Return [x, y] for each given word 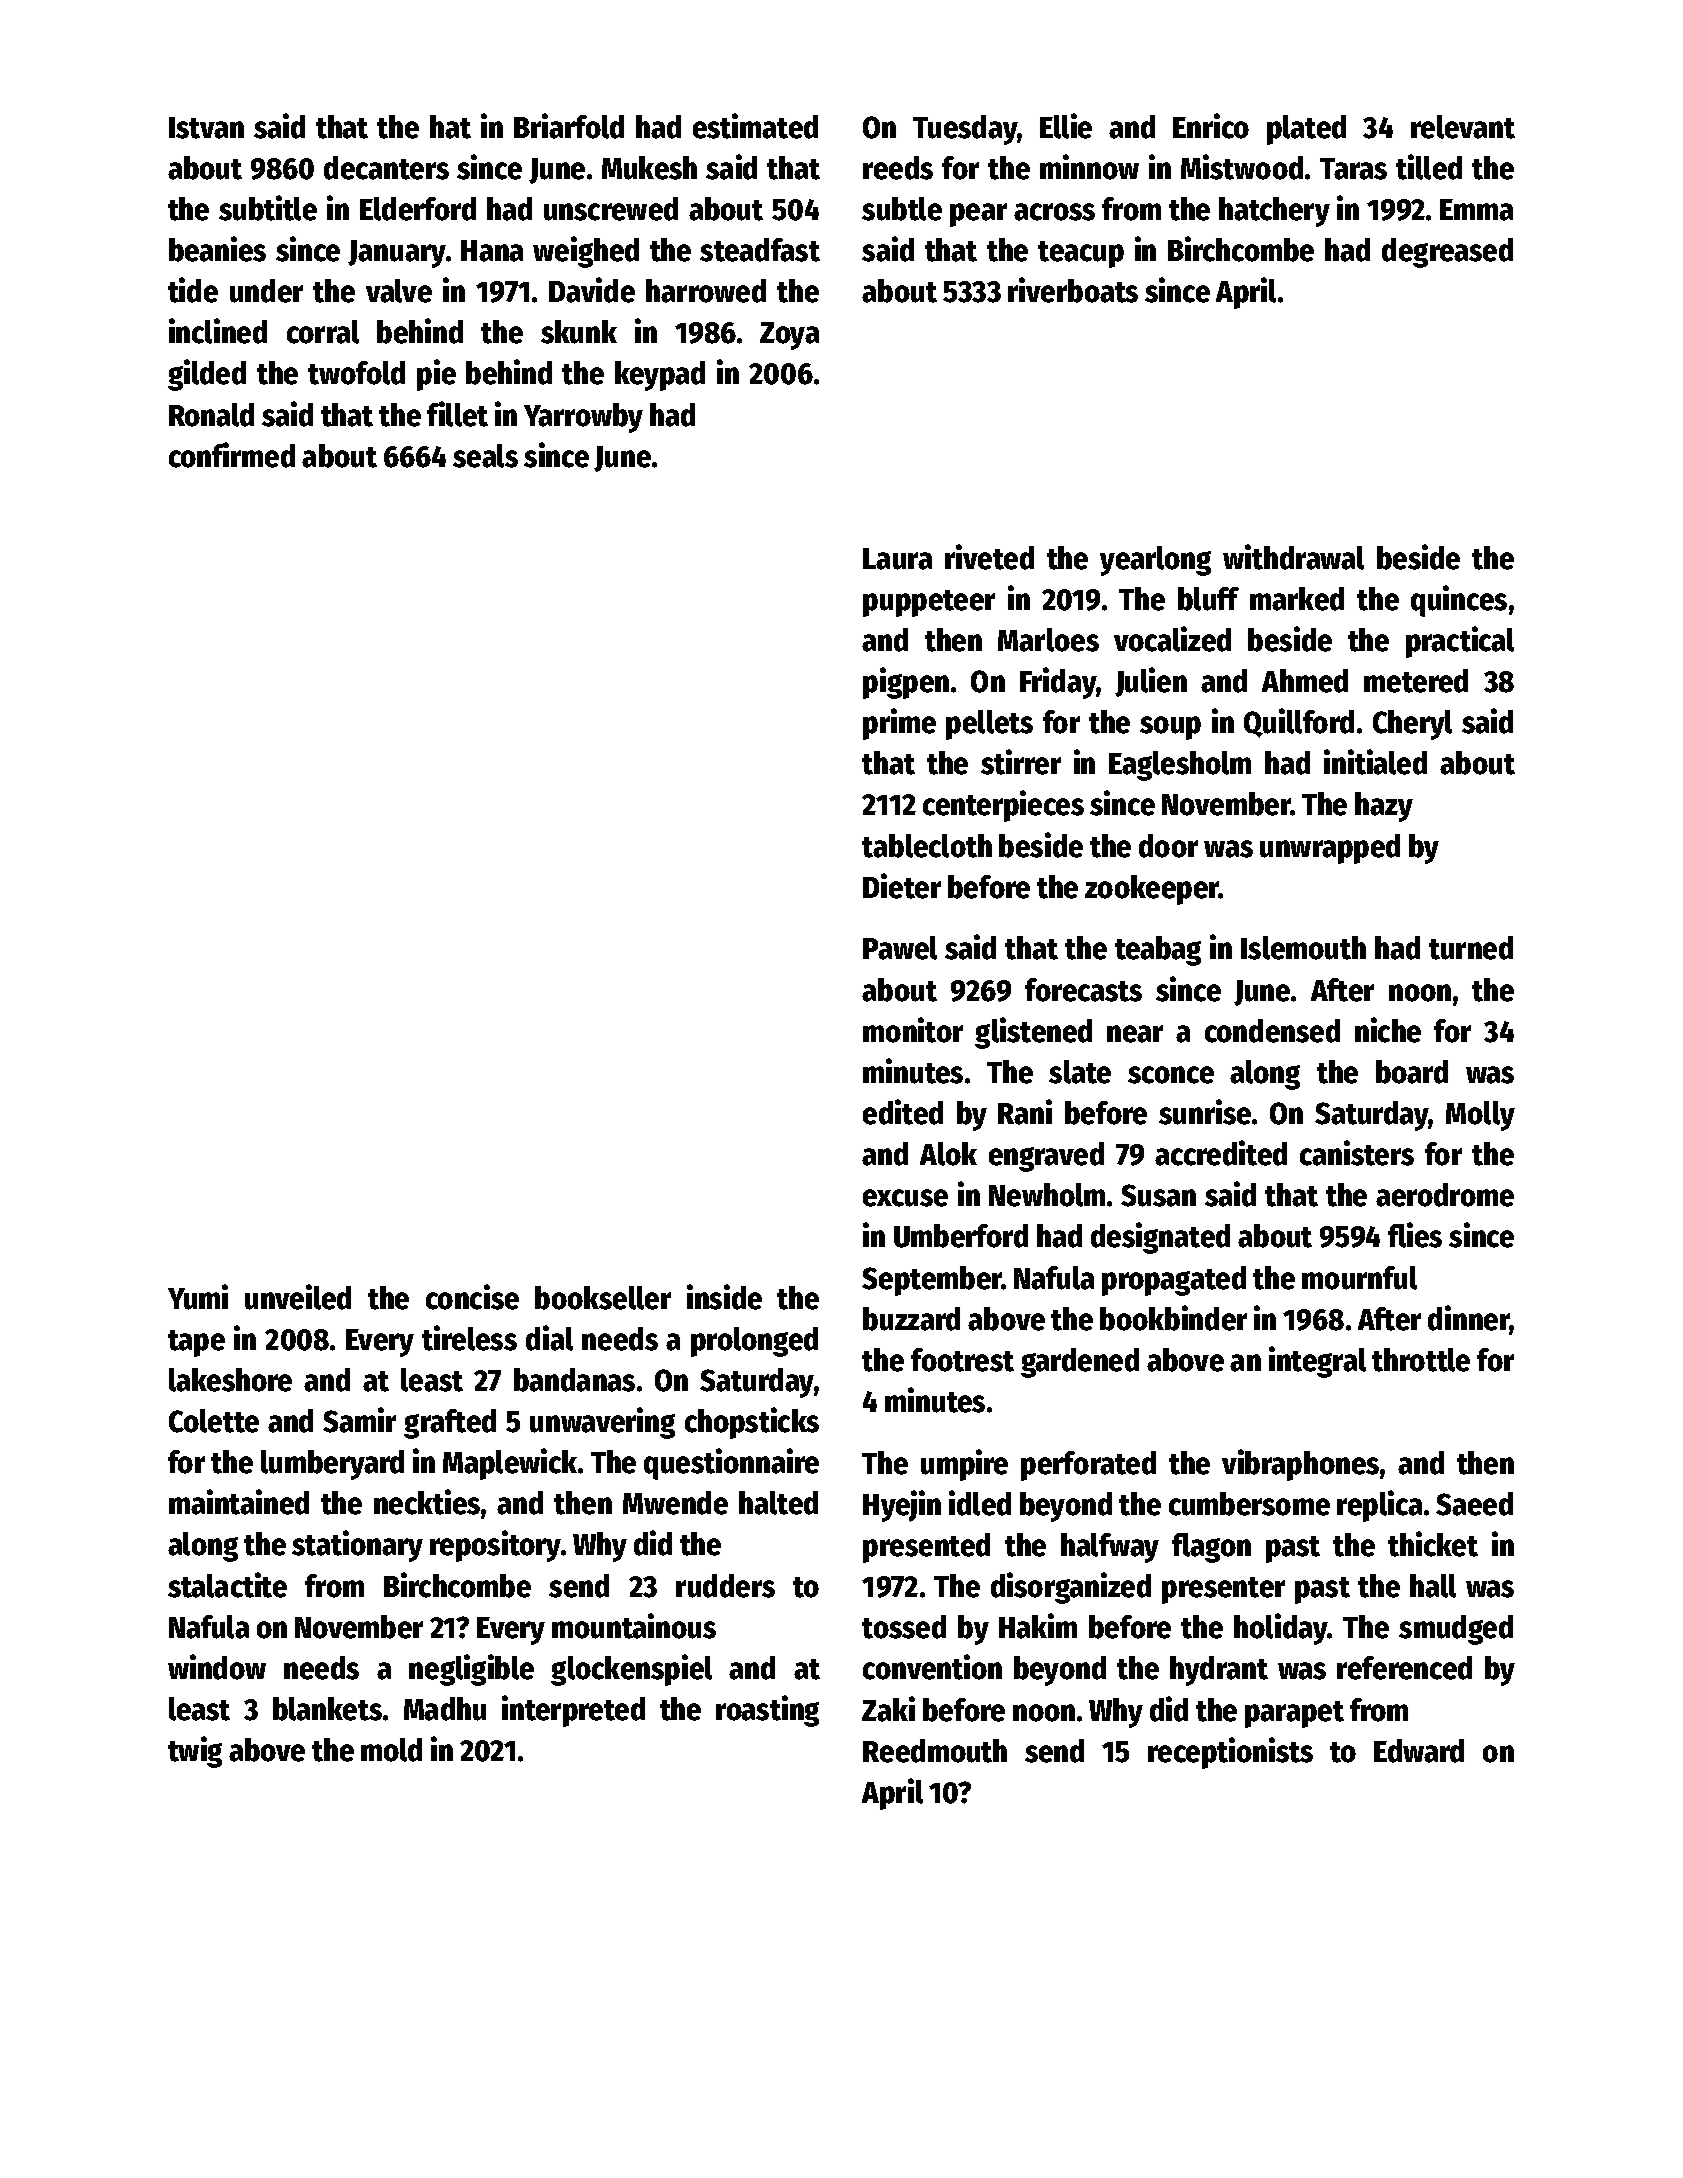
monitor [913, 1030]
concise [472, 1297]
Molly [1480, 1116]
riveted [989, 557]
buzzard [911, 1319]
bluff [1208, 599]
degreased [1447, 253]
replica [1379, 1506]
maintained [239, 1502]
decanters [386, 168]
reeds [898, 168]
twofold [356, 373]
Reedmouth [935, 1751]
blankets [327, 1709]
